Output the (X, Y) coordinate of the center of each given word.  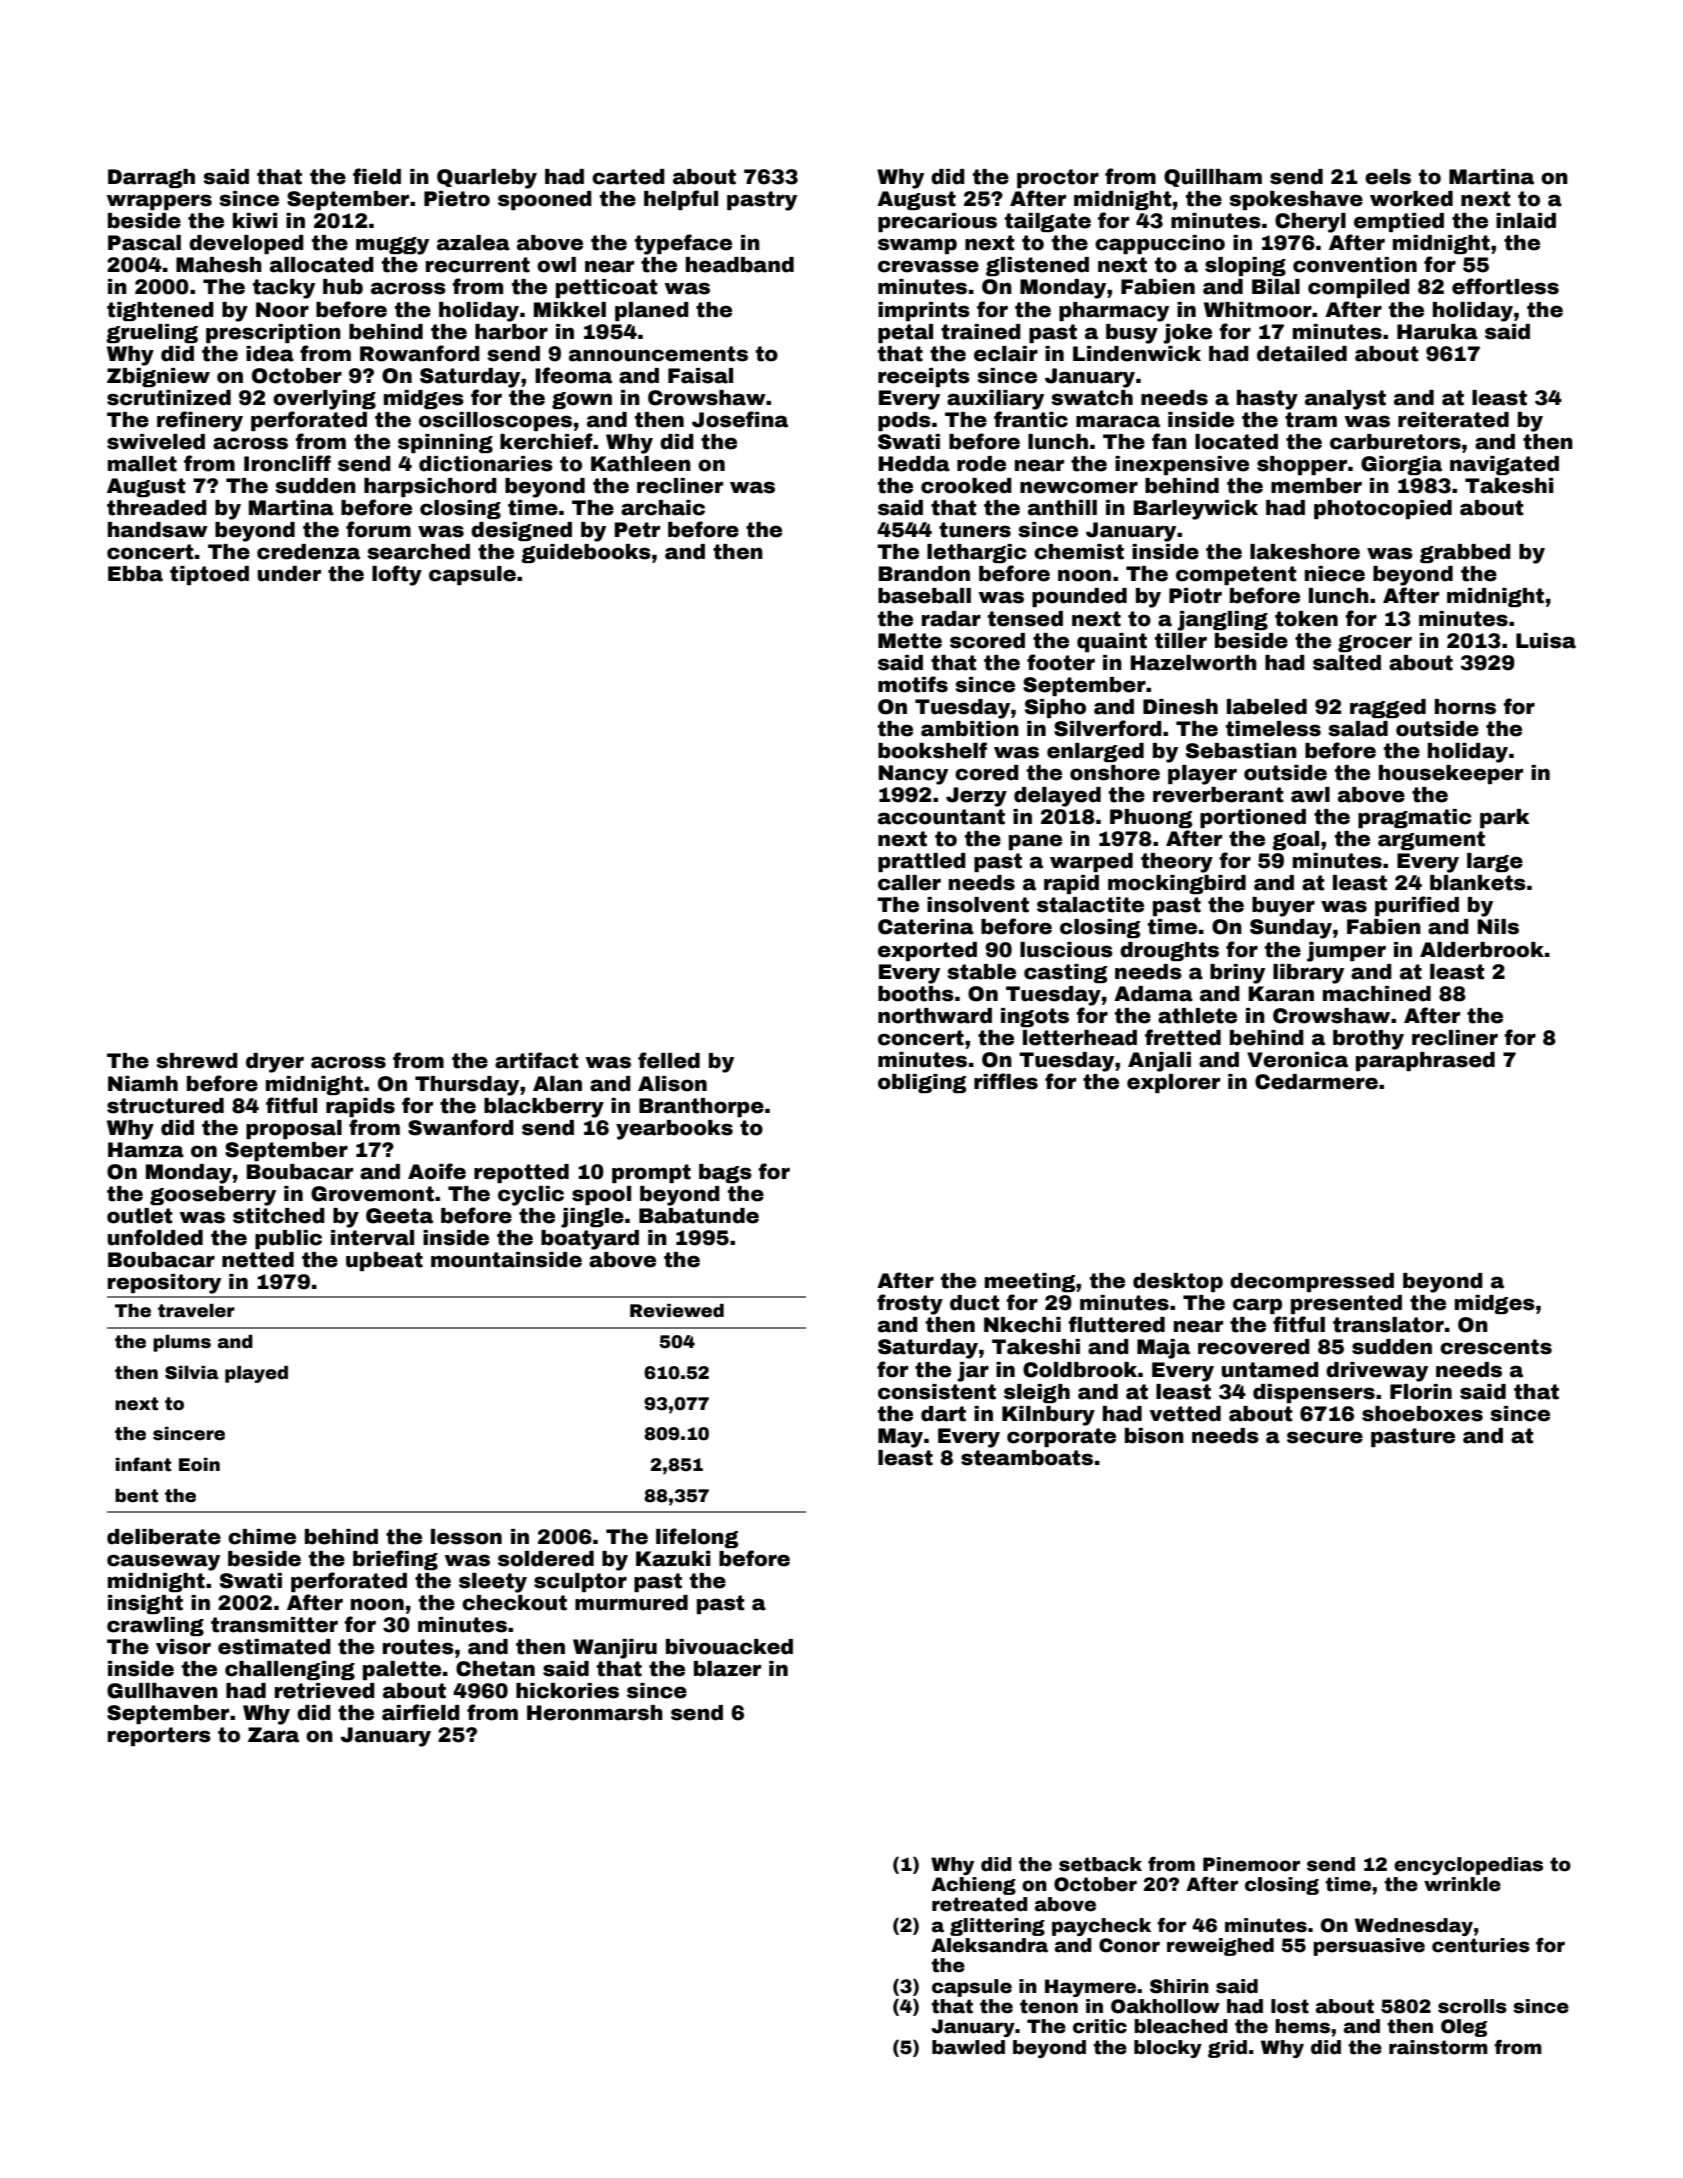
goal (1295, 840)
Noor (282, 310)
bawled (968, 2047)
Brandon (924, 574)
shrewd (197, 1061)
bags (725, 1173)
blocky (1168, 2049)
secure (1325, 1437)
